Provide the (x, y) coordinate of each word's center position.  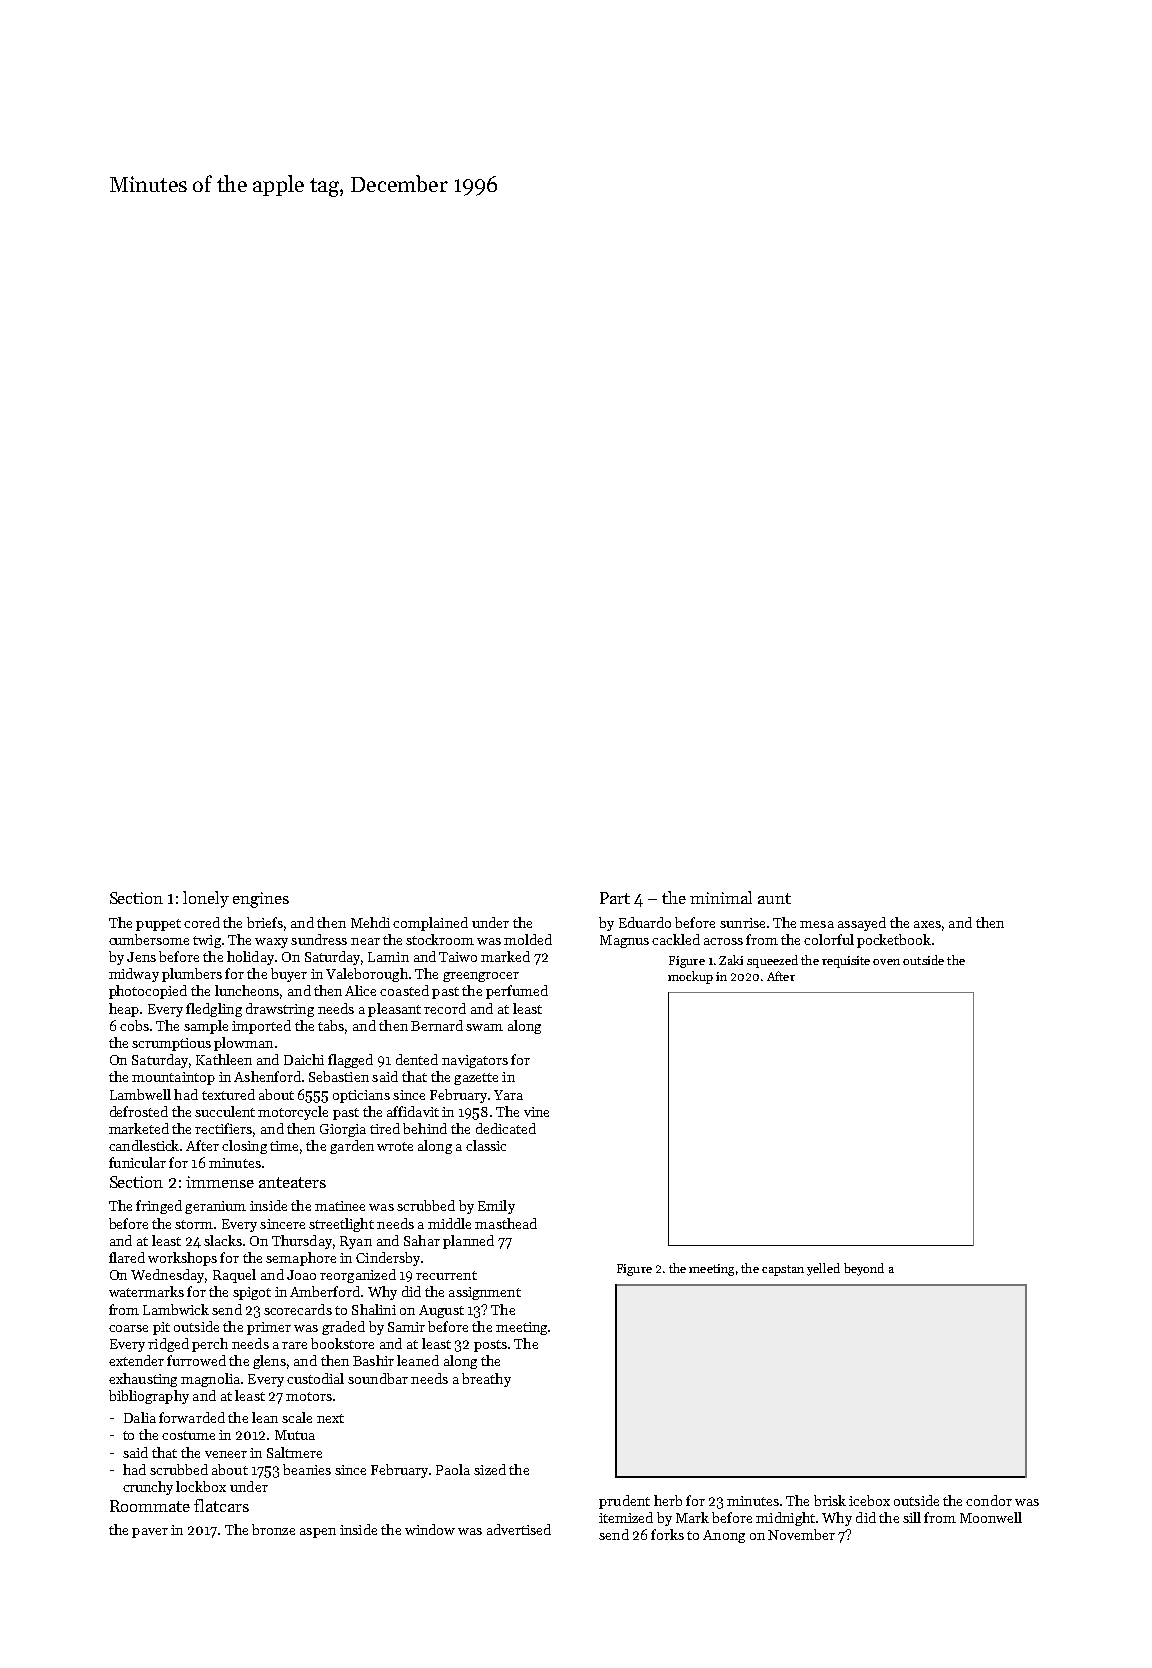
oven (886, 962)
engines (261, 900)
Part (615, 898)
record (445, 1008)
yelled (823, 1269)
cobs (134, 1025)
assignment (485, 1293)
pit (161, 1328)
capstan (783, 1270)
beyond (864, 1269)
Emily (496, 1207)
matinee (340, 1206)
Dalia (140, 1417)
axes (927, 924)
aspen (318, 1533)
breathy (486, 1380)
